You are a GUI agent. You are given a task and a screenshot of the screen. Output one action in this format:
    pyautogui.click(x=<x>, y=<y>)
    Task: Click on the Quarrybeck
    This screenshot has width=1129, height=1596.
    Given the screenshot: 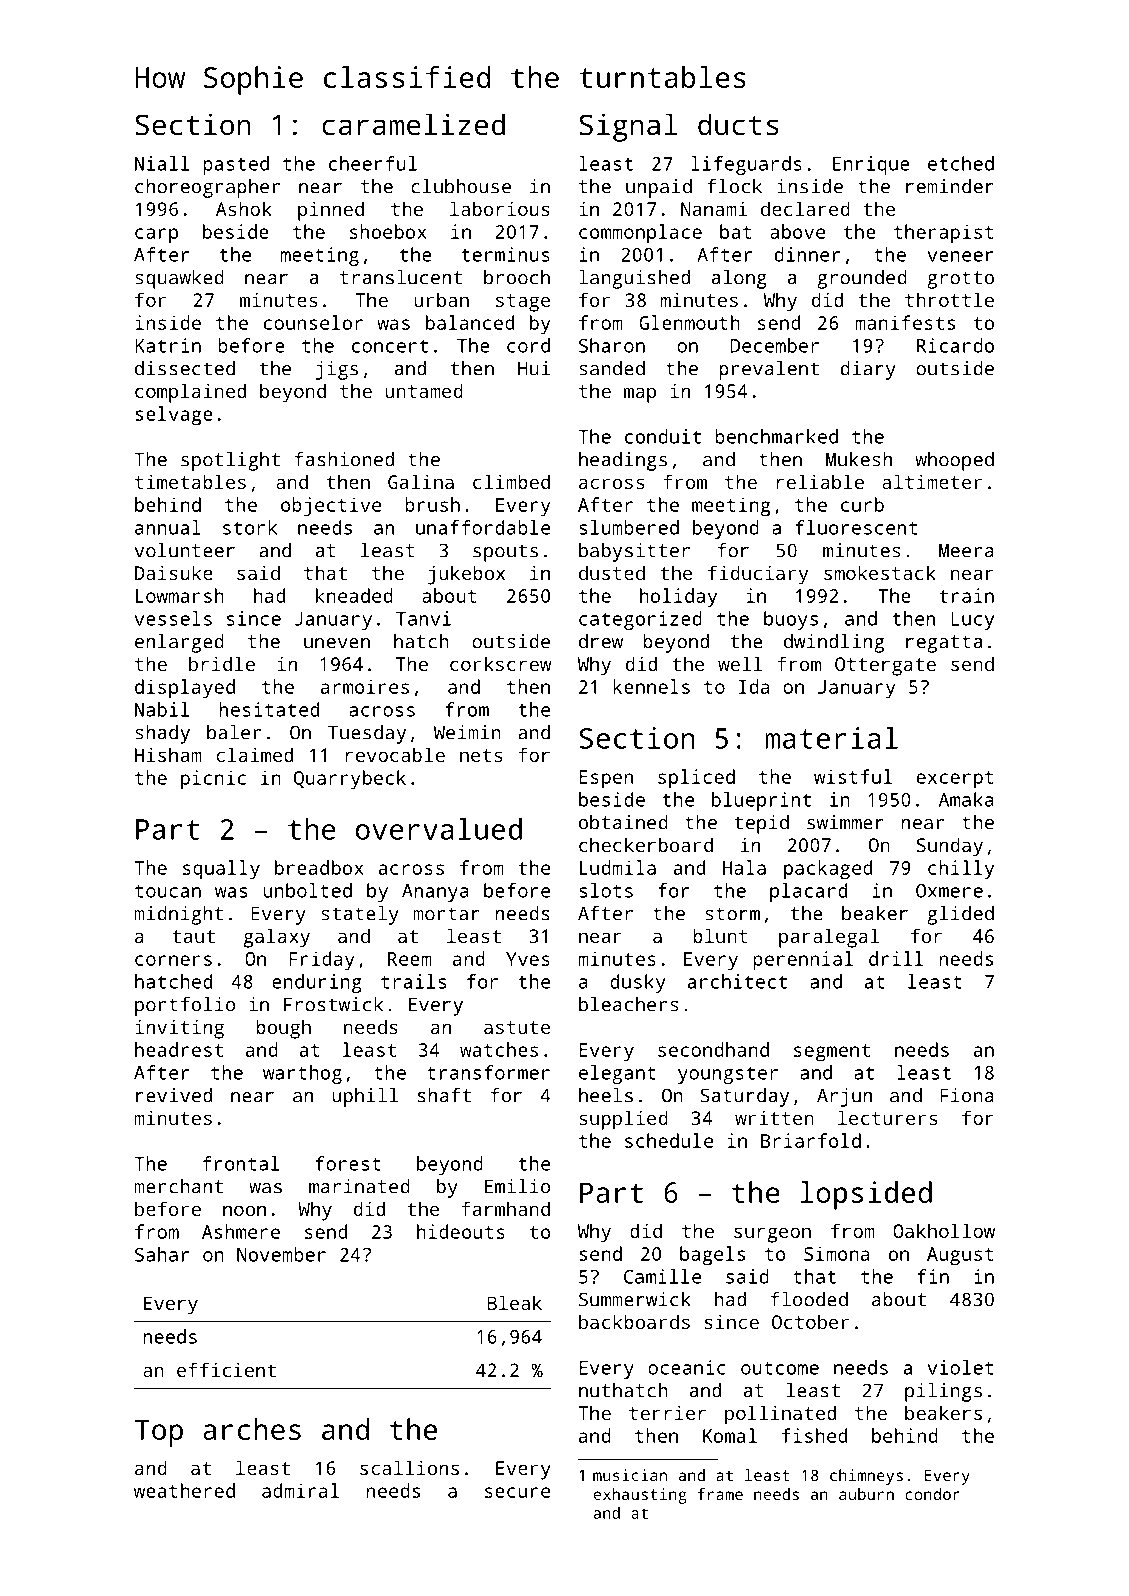 What is the action you would take?
    pyautogui.click(x=350, y=780)
